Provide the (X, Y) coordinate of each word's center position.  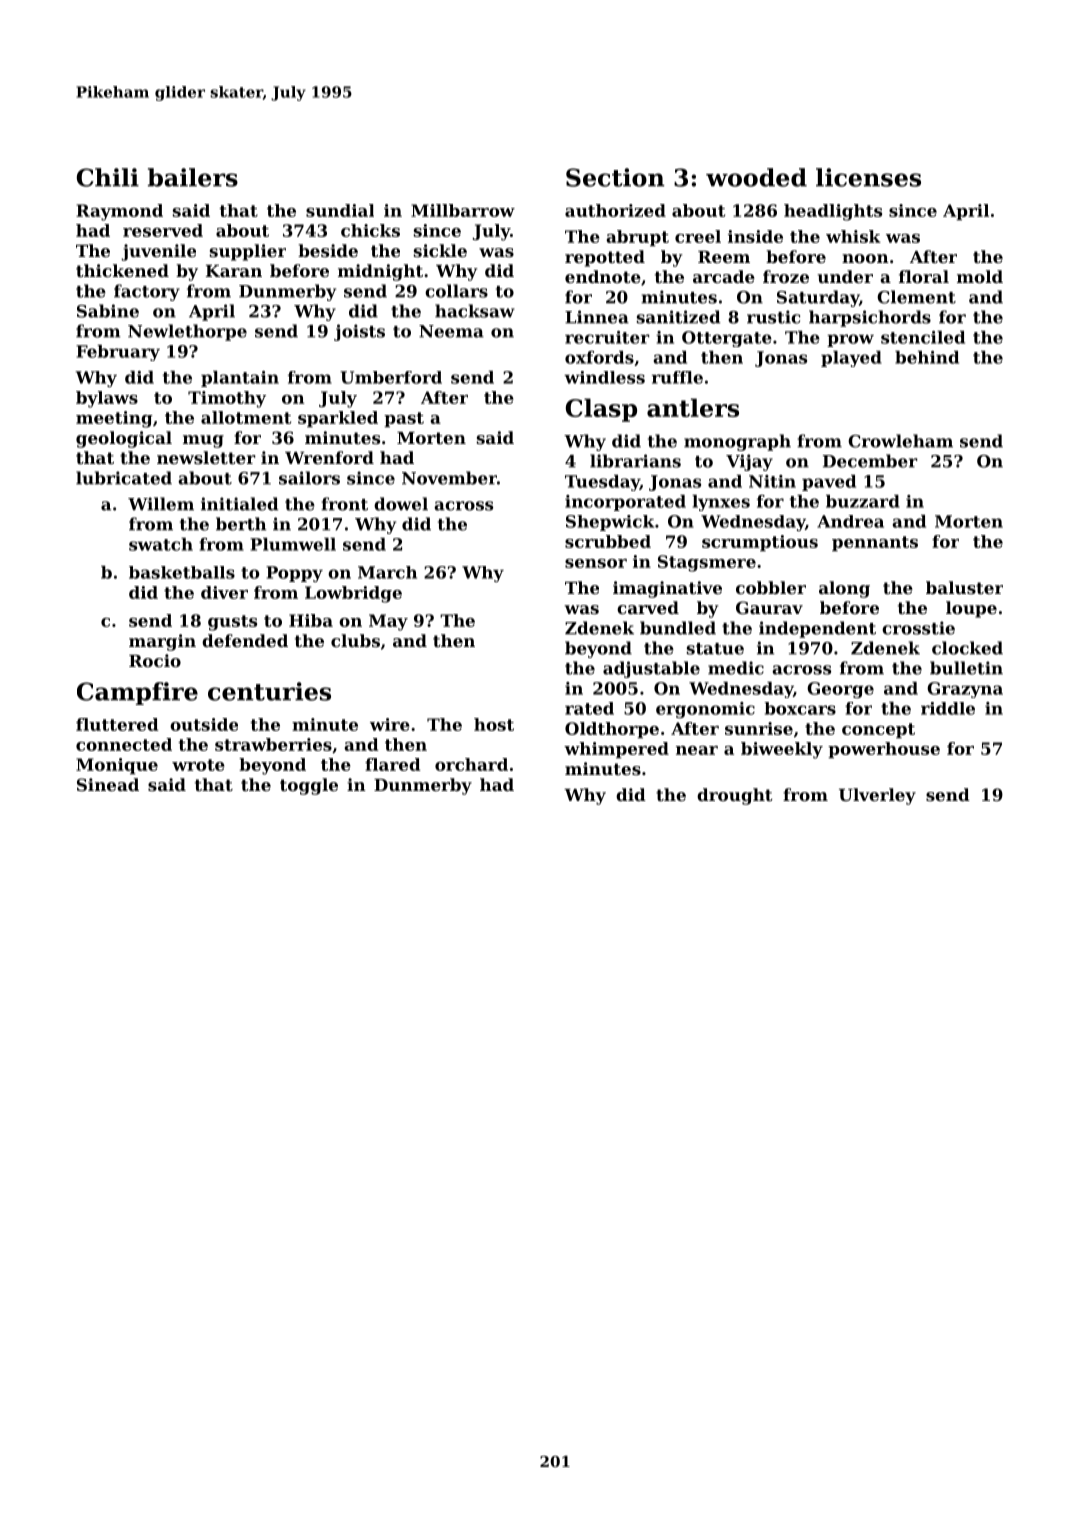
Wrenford (329, 457)
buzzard (863, 501)
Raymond (119, 212)
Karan (234, 271)
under (845, 276)
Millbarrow (463, 210)
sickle (440, 250)
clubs (355, 640)
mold (980, 276)
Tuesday (602, 483)
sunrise (759, 728)
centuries (269, 691)
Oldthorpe (612, 730)
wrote (198, 765)
